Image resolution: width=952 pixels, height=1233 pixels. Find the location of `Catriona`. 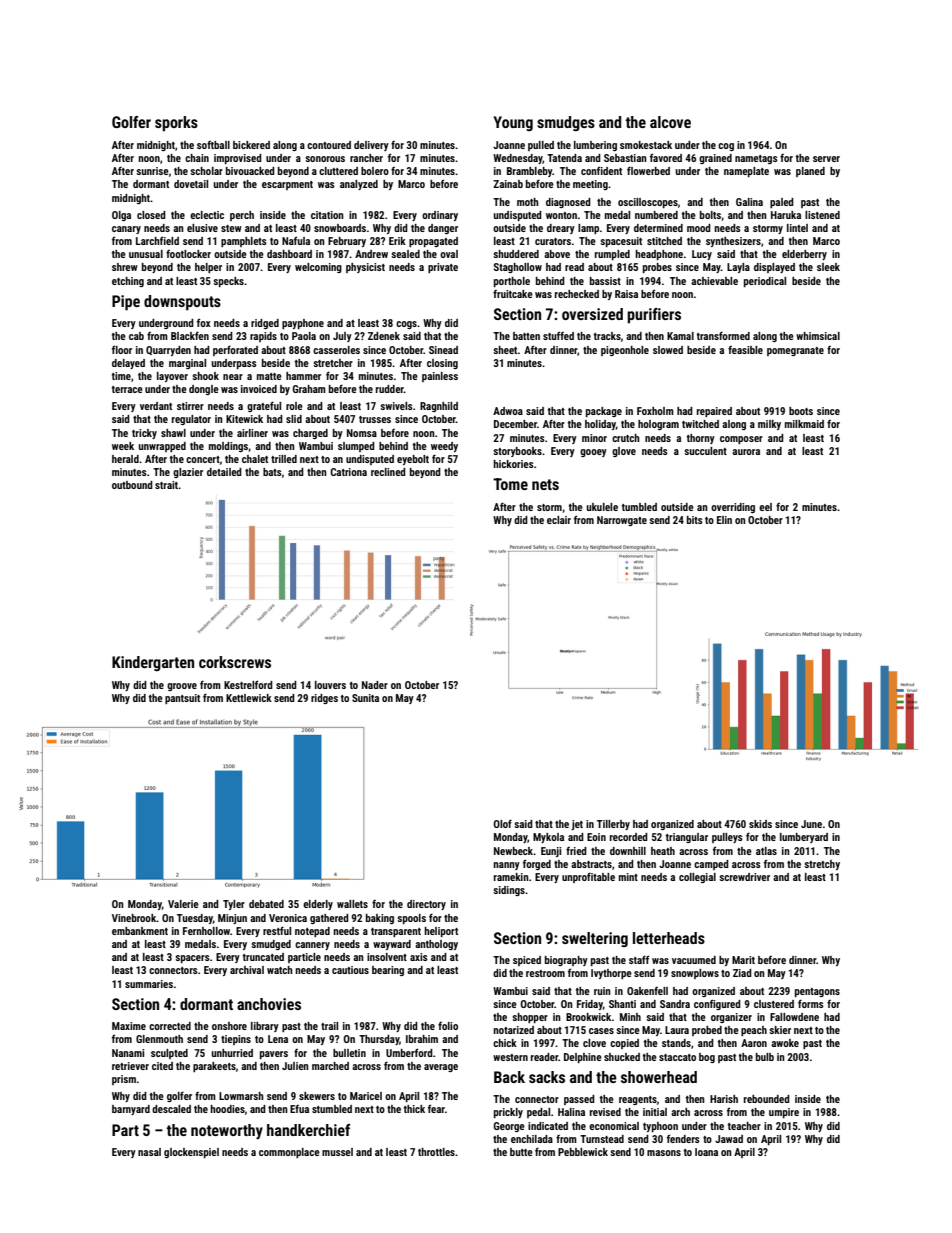

Catriona is located at coordinates (348, 472).
